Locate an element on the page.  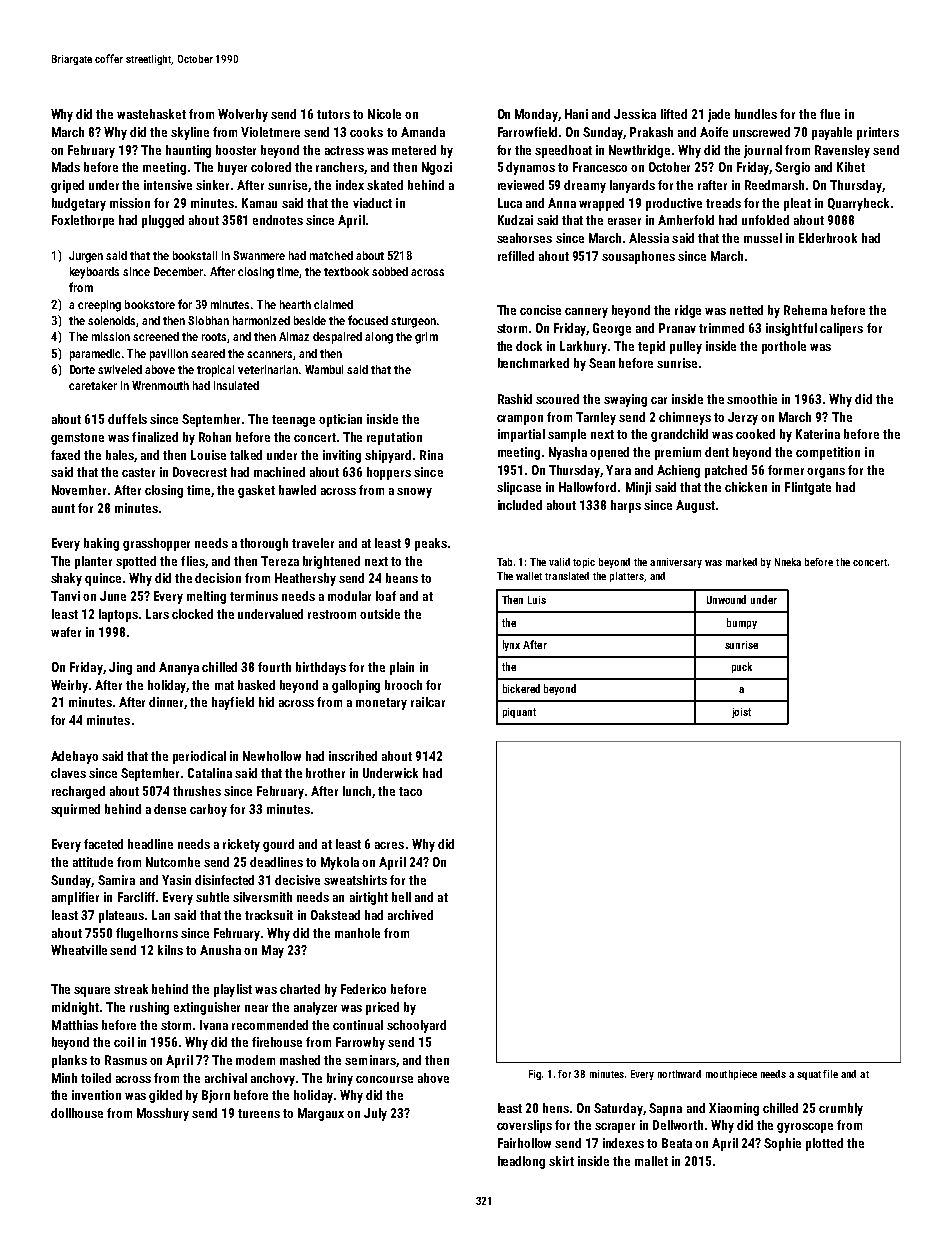
Nicole is located at coordinates (384, 114).
